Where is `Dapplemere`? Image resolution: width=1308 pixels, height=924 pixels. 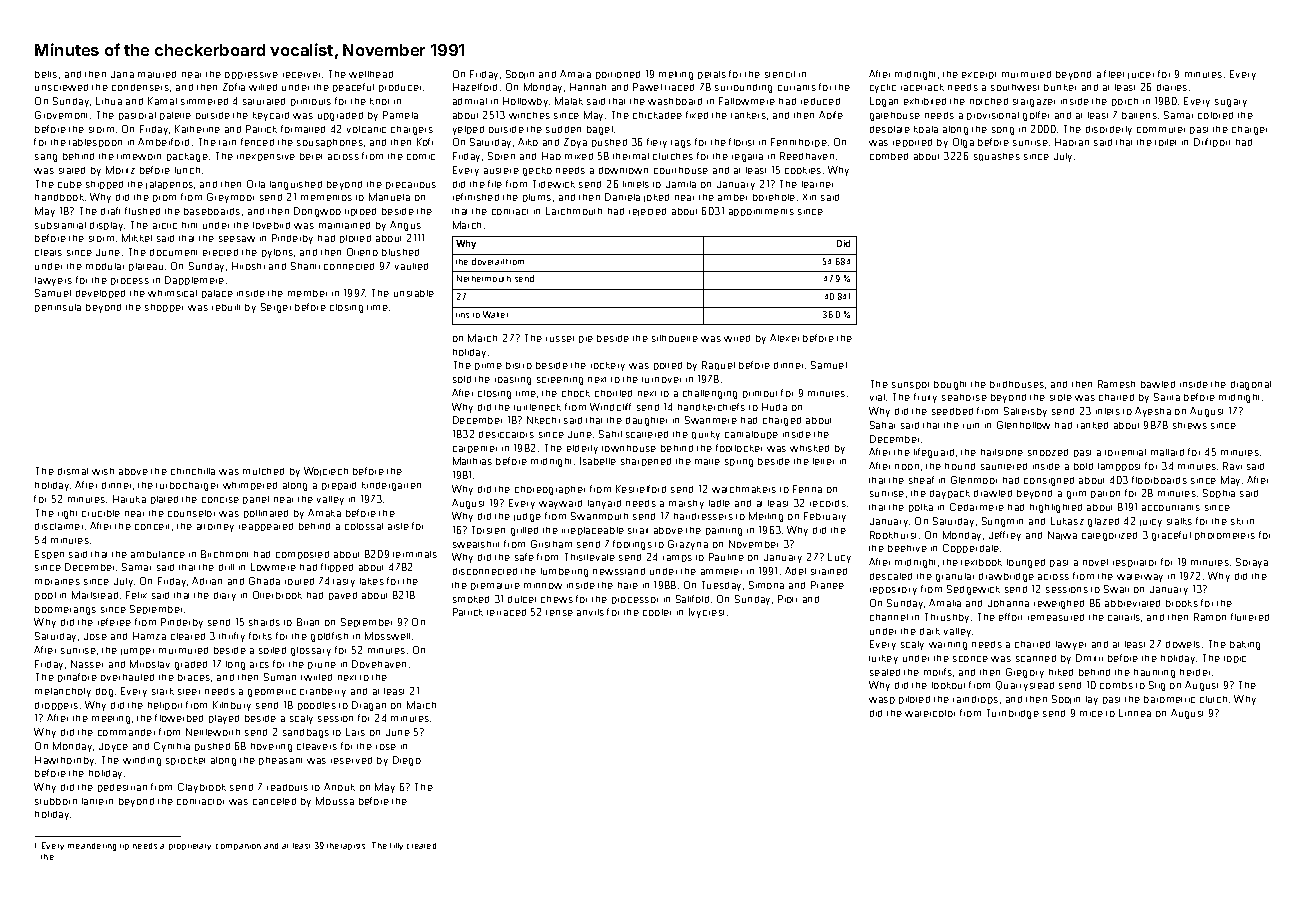 Dapplemere is located at coordinates (194, 280).
